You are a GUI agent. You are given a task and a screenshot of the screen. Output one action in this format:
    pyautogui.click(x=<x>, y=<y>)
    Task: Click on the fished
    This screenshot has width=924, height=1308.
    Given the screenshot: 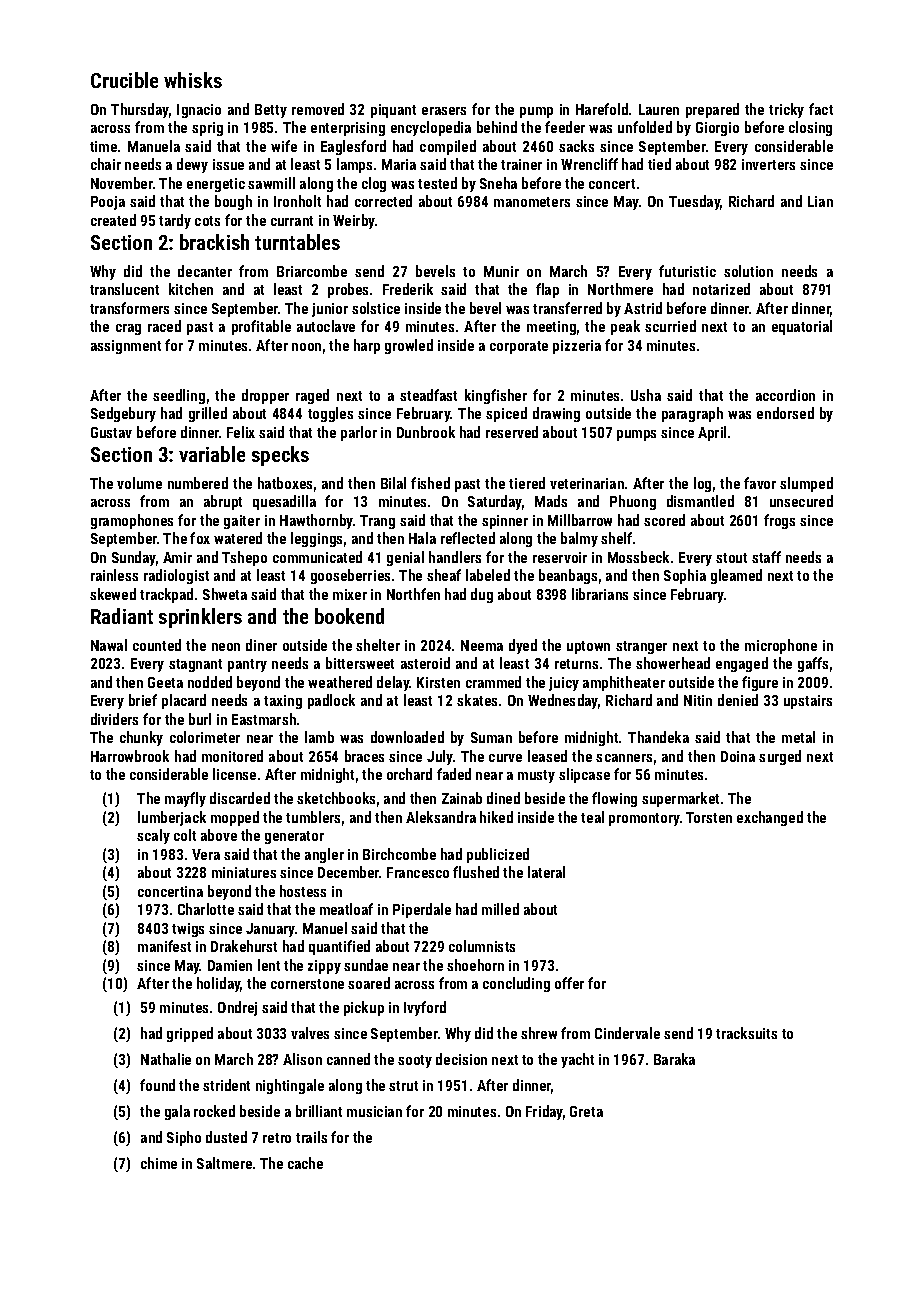 What is the action you would take?
    pyautogui.click(x=430, y=483)
